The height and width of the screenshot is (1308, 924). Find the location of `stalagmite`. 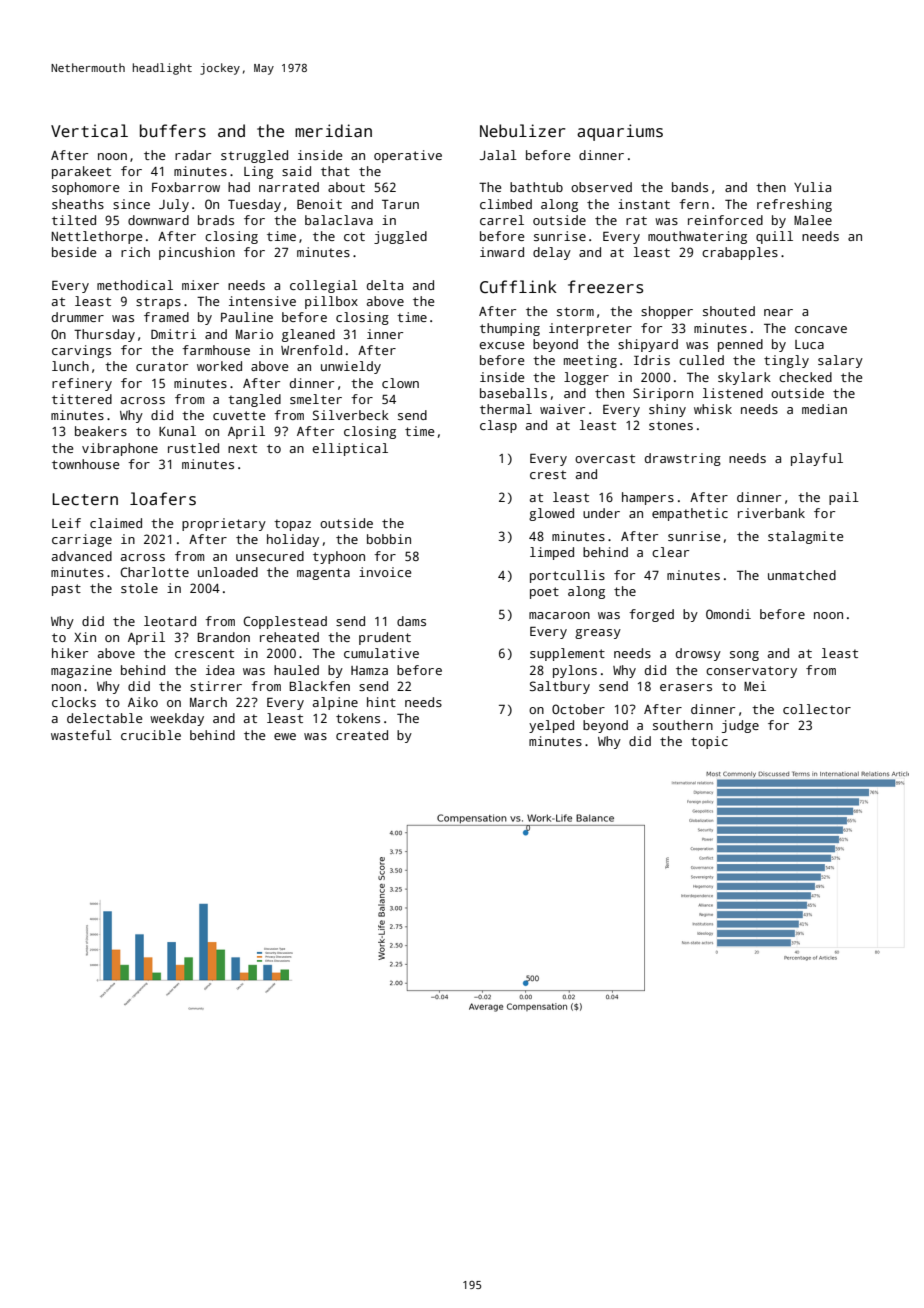

stalagmite is located at coordinates (805, 537).
